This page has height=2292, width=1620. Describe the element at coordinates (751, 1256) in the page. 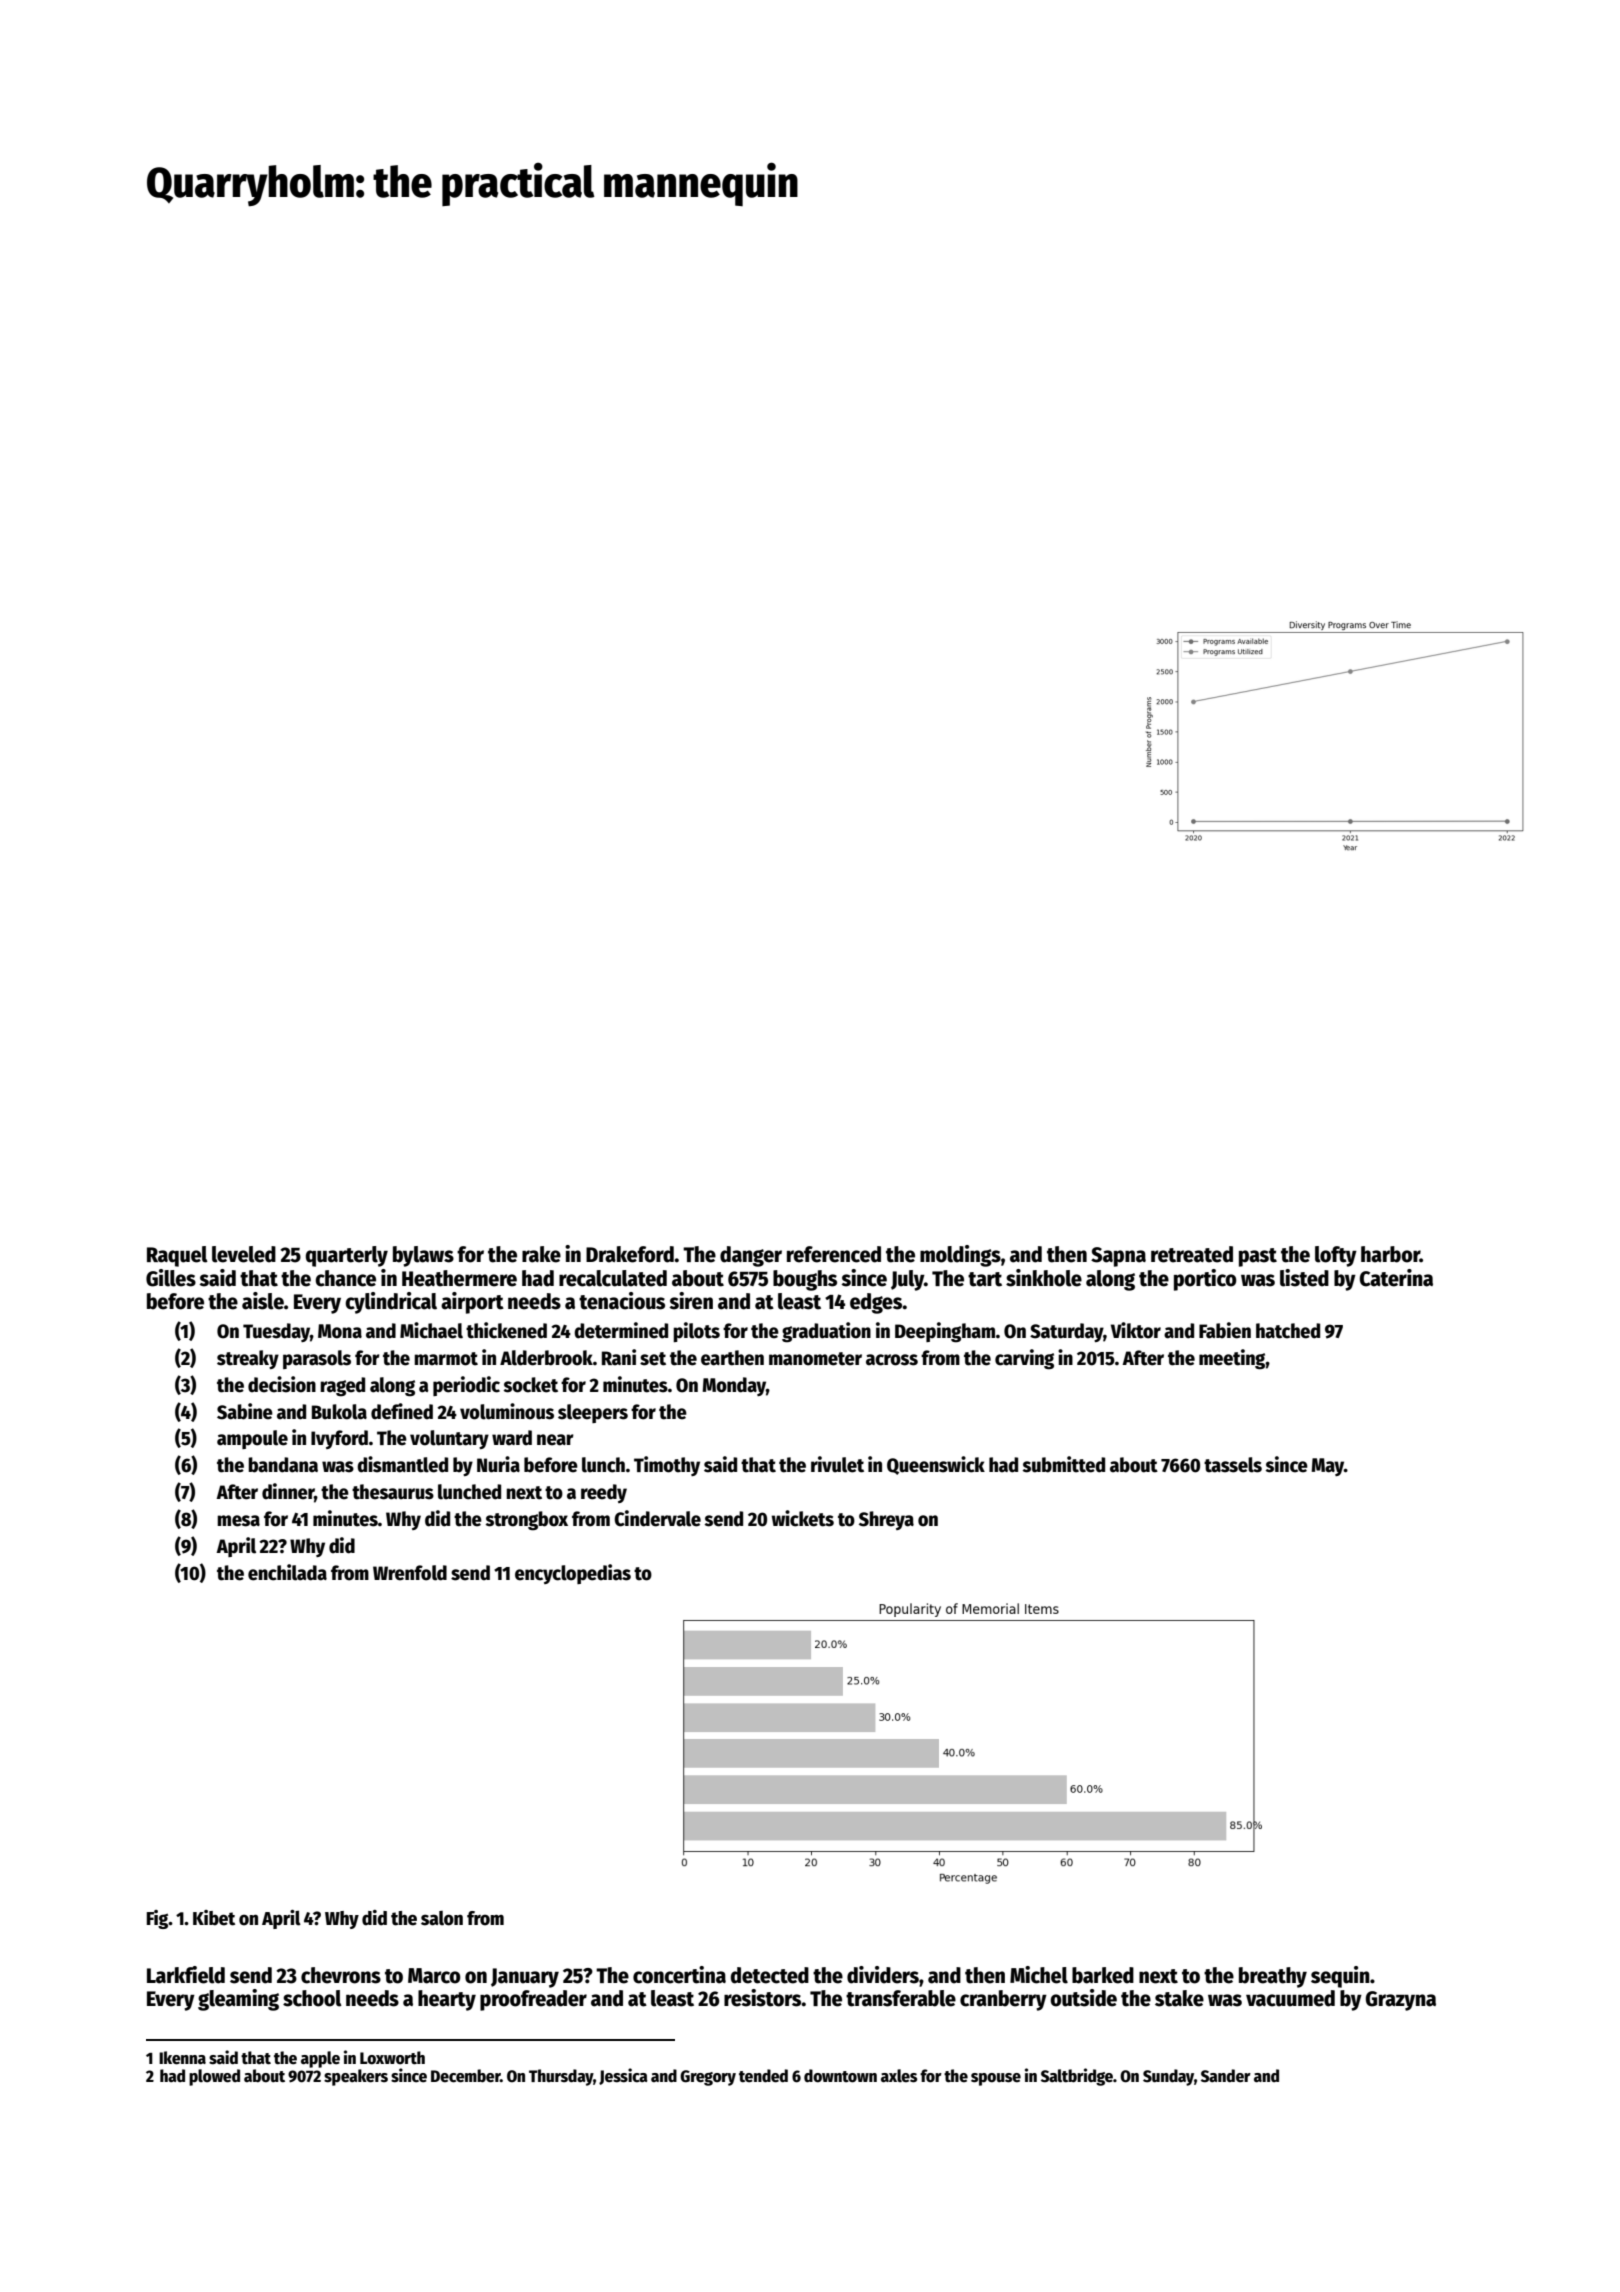

I see `danger` at that location.
